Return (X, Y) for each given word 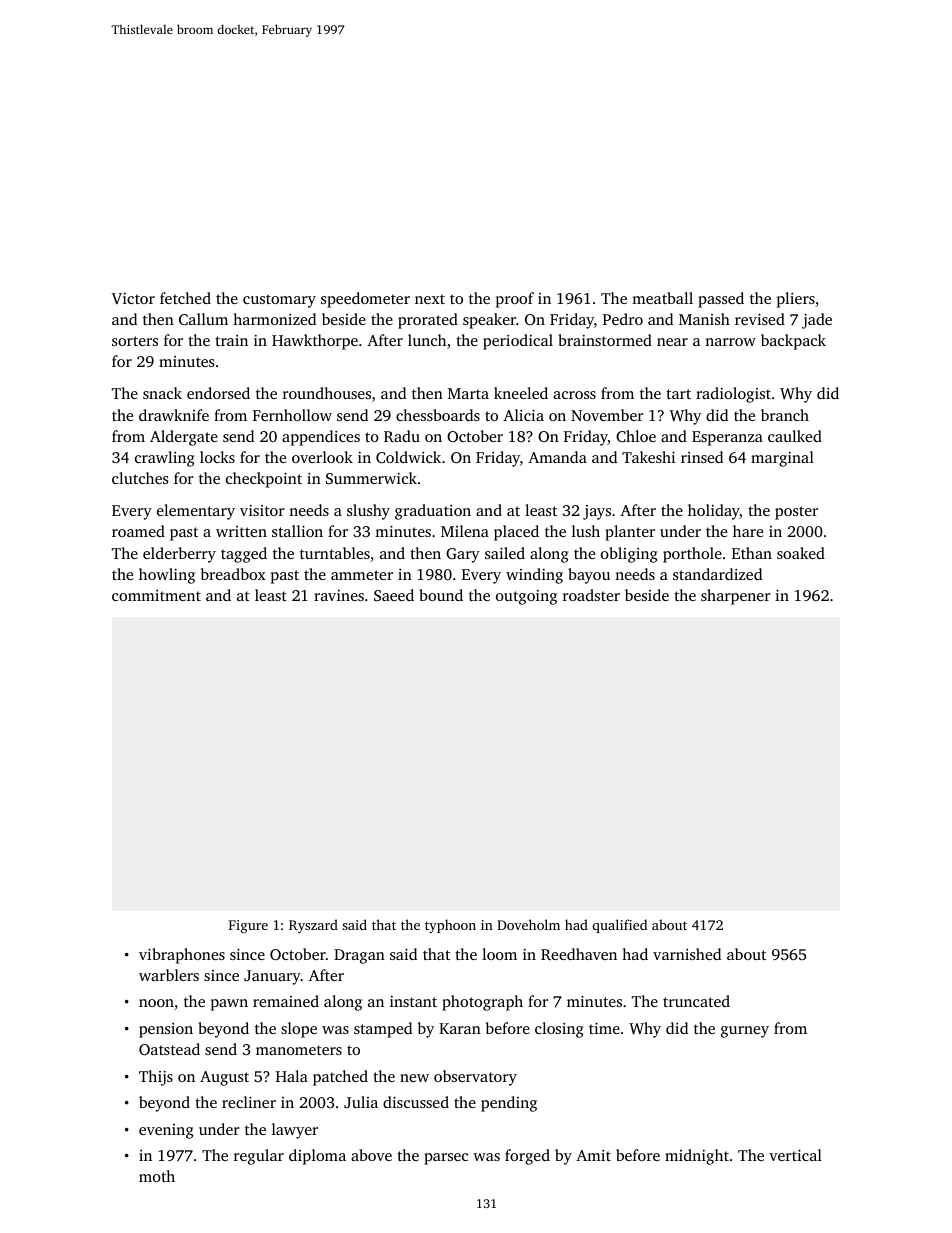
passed (721, 300)
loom (499, 954)
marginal (782, 459)
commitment (156, 595)
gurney (745, 1032)
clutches (140, 478)
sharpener (736, 597)
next (430, 299)
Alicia (523, 415)
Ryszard (313, 926)
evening (166, 1131)
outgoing (526, 597)
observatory (475, 1078)
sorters (135, 341)
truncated (696, 1001)
